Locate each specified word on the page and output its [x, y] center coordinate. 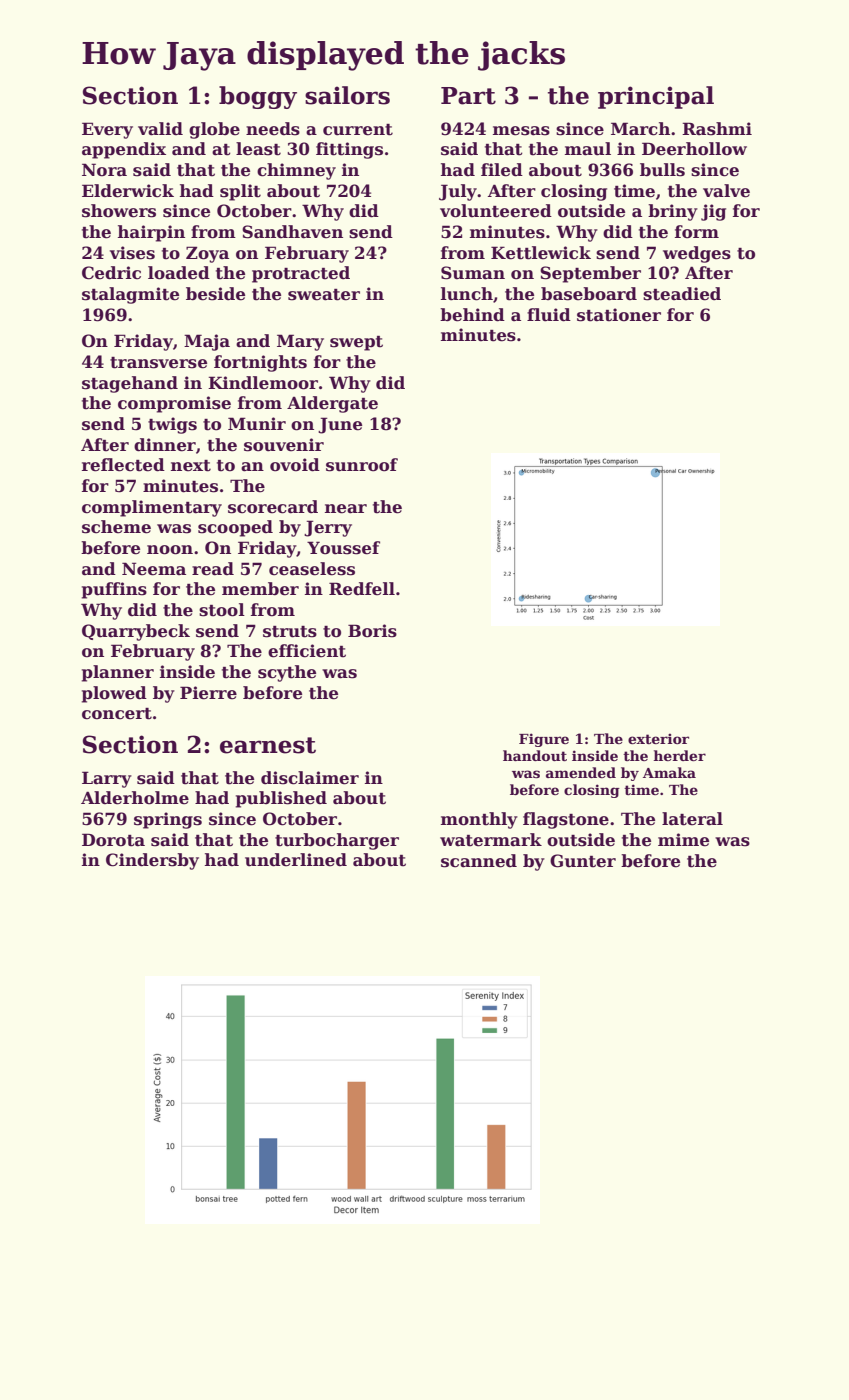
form [697, 232]
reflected [123, 465]
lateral [692, 819]
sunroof [362, 465]
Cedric [111, 273]
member [260, 589]
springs [168, 820]
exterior [658, 738]
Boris [372, 631]
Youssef [343, 548]
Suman [473, 273]
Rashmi [717, 129]
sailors [347, 95]
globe [214, 130]
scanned [479, 861]
